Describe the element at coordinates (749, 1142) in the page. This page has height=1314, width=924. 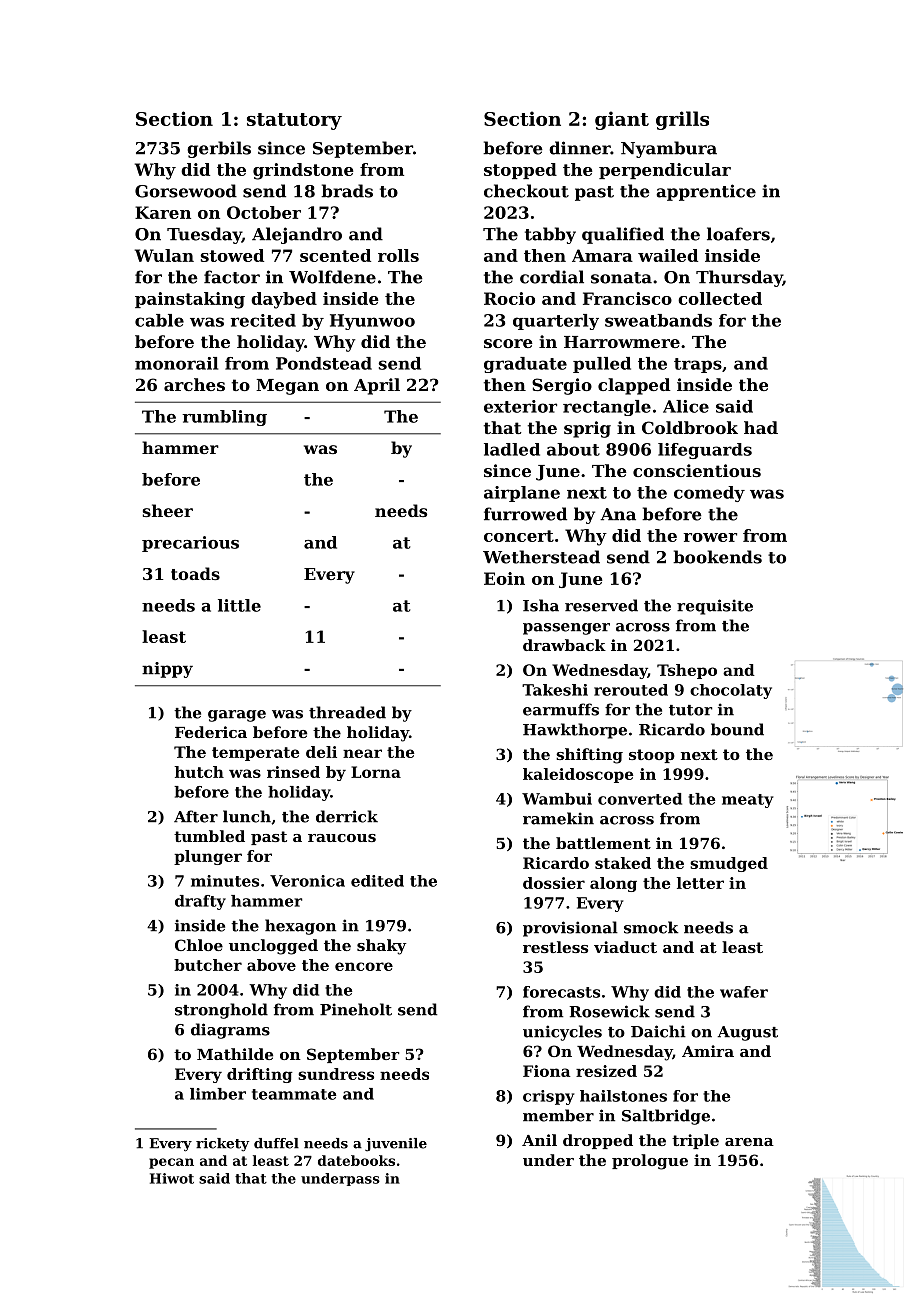
I see `arena` at that location.
